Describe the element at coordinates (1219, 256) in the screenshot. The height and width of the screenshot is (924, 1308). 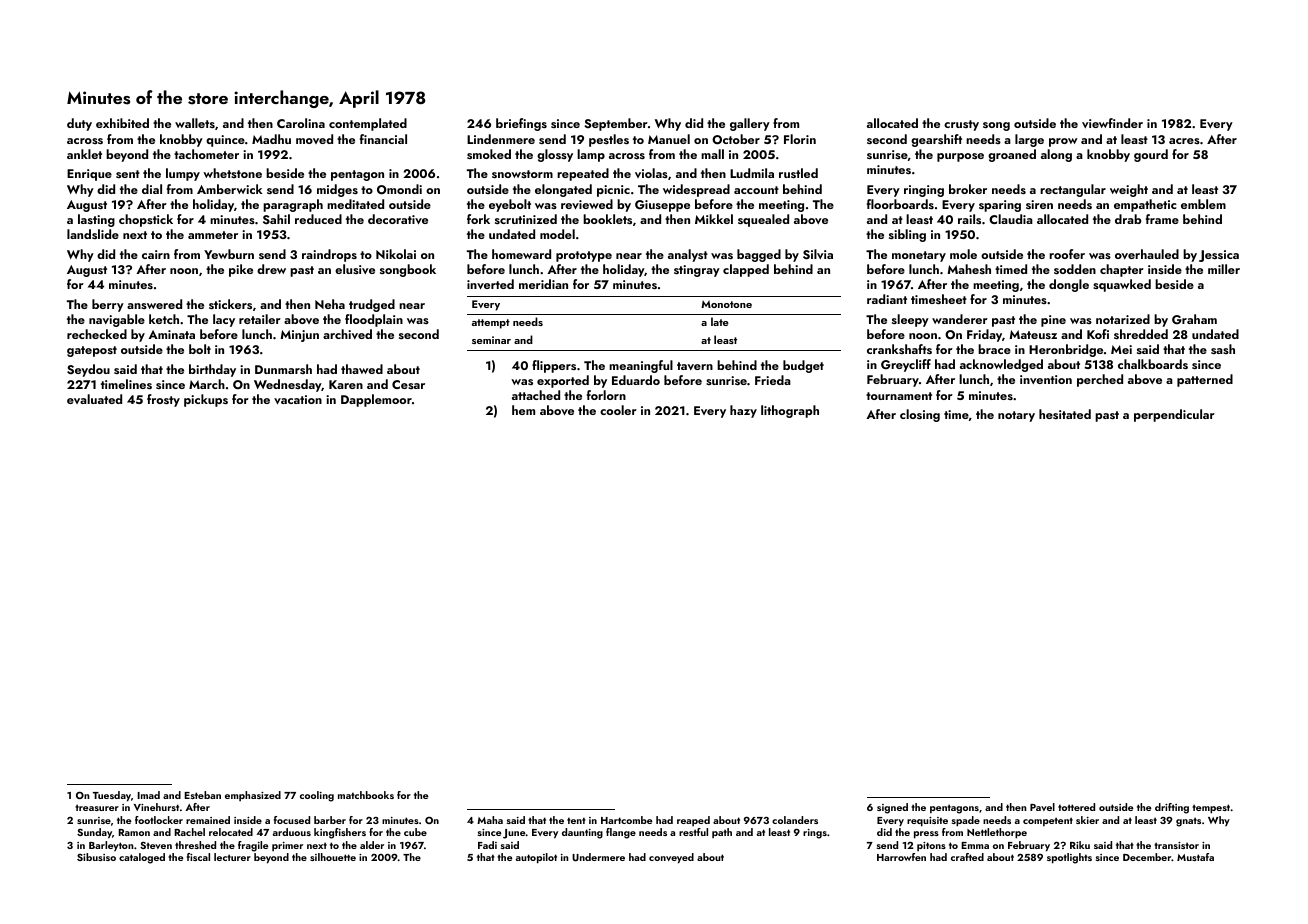
I see `Jessica` at that location.
